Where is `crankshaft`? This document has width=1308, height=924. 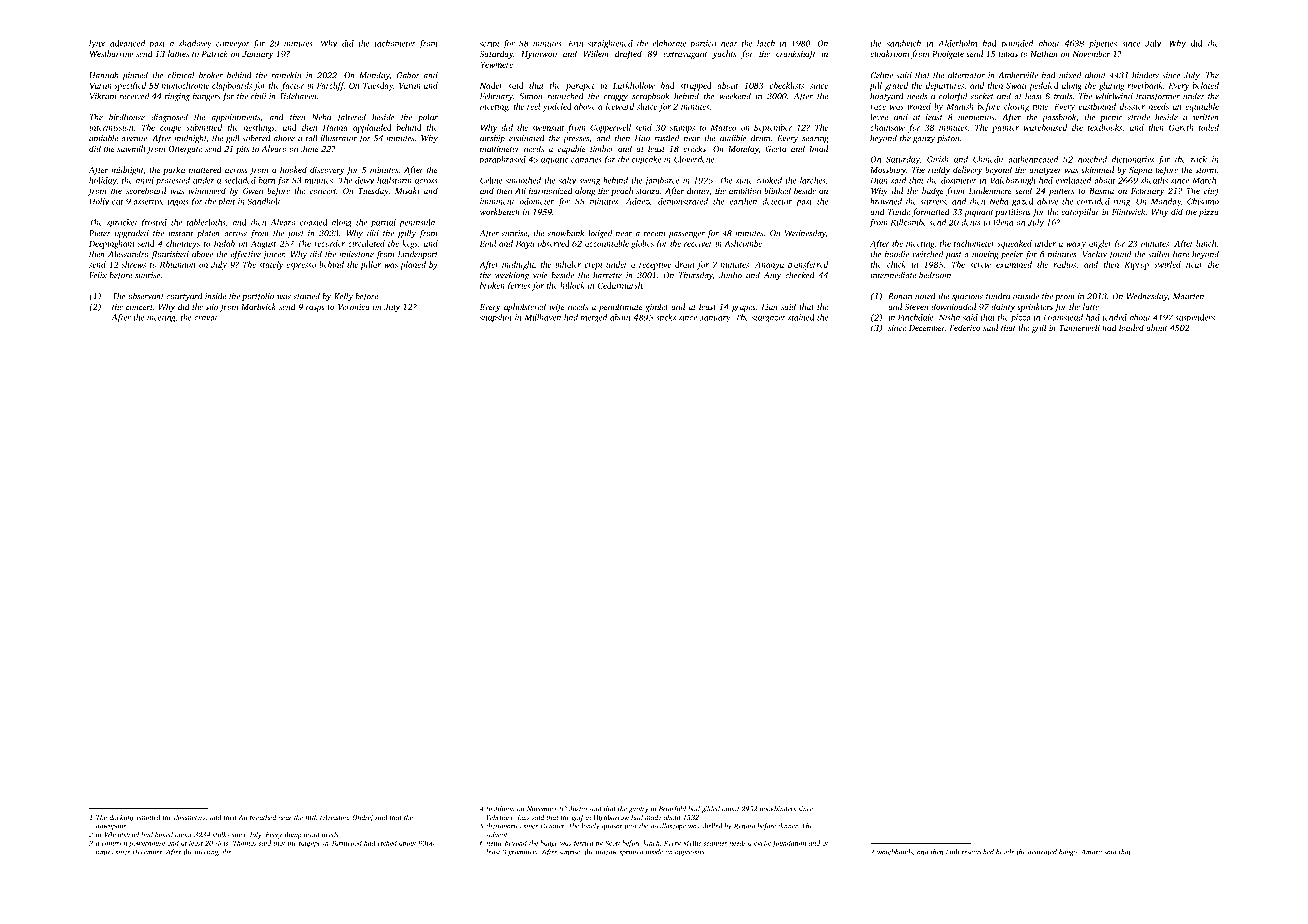 crankshaft is located at coordinates (795, 54).
